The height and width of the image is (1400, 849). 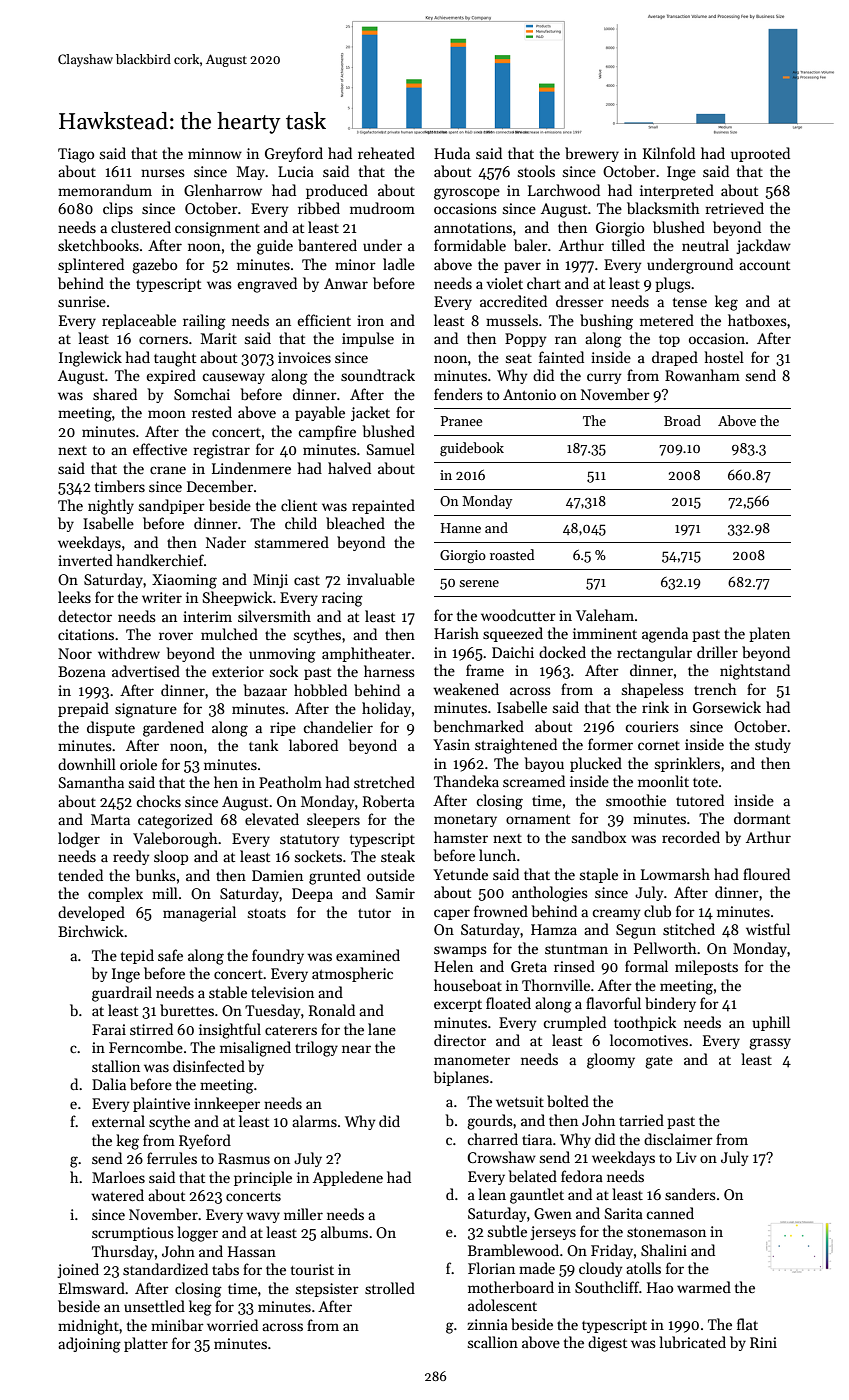 What do you see at coordinates (686, 1157) in the image?
I see `Liv` at bounding box center [686, 1157].
